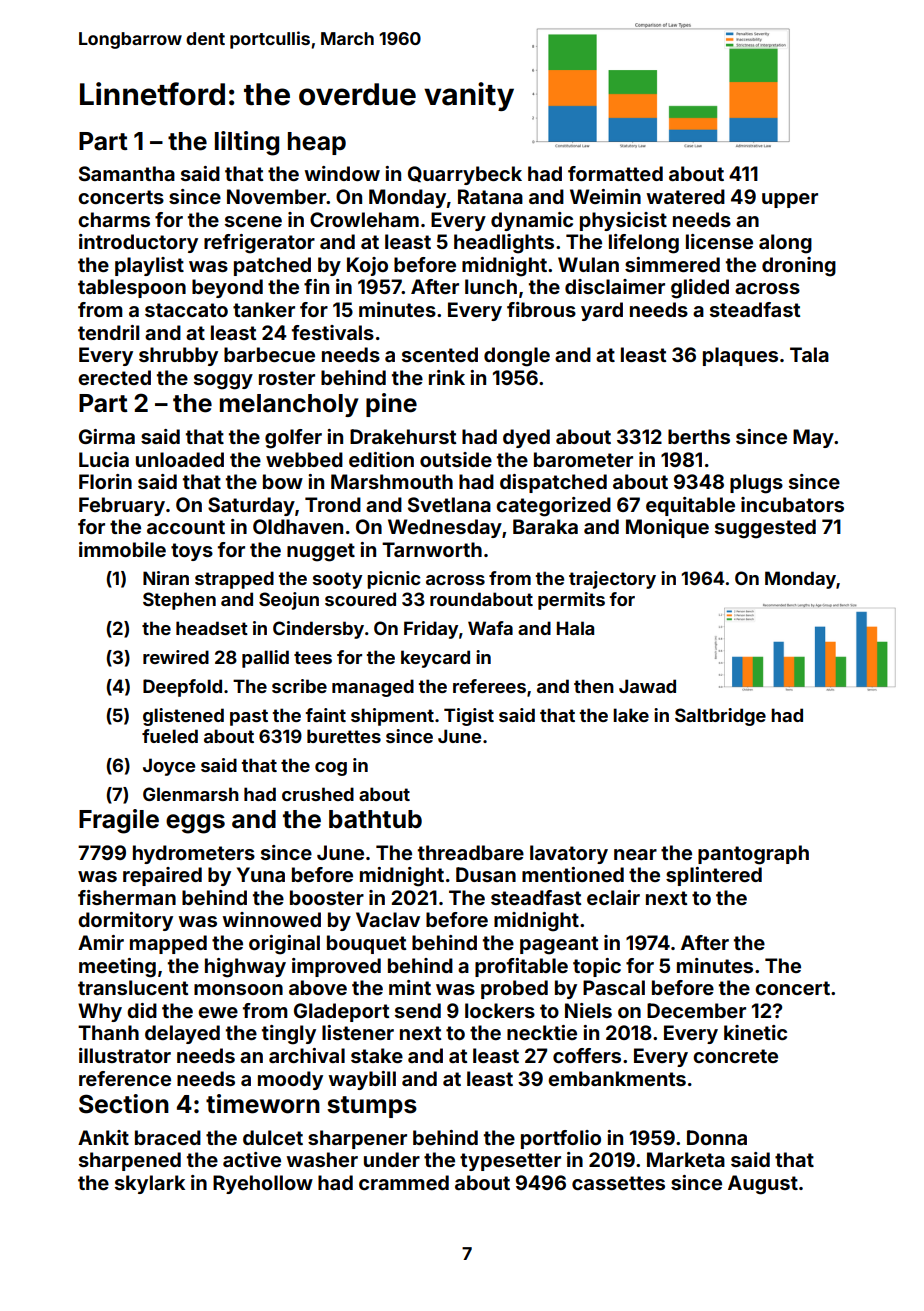 The height and width of the screenshot is (1311, 924). What do you see at coordinates (517, 357) in the screenshot?
I see `dongle` at bounding box center [517, 357].
